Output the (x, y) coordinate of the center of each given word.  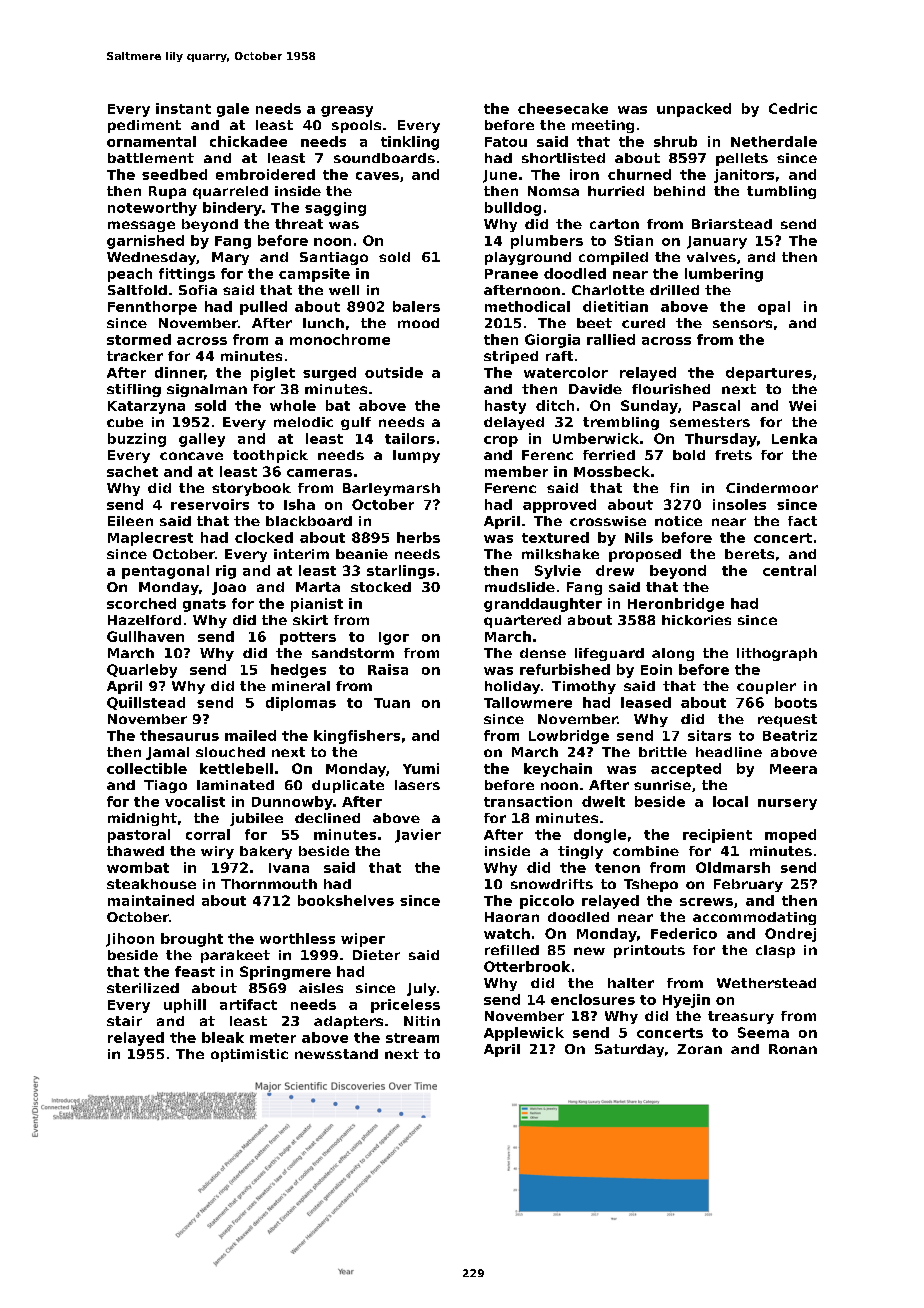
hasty (505, 407)
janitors (744, 176)
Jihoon (130, 940)
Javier (418, 836)
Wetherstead (766, 983)
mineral (301, 686)
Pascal (716, 405)
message (141, 226)
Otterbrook (527, 966)
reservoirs (210, 504)
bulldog (513, 209)
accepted (686, 770)
